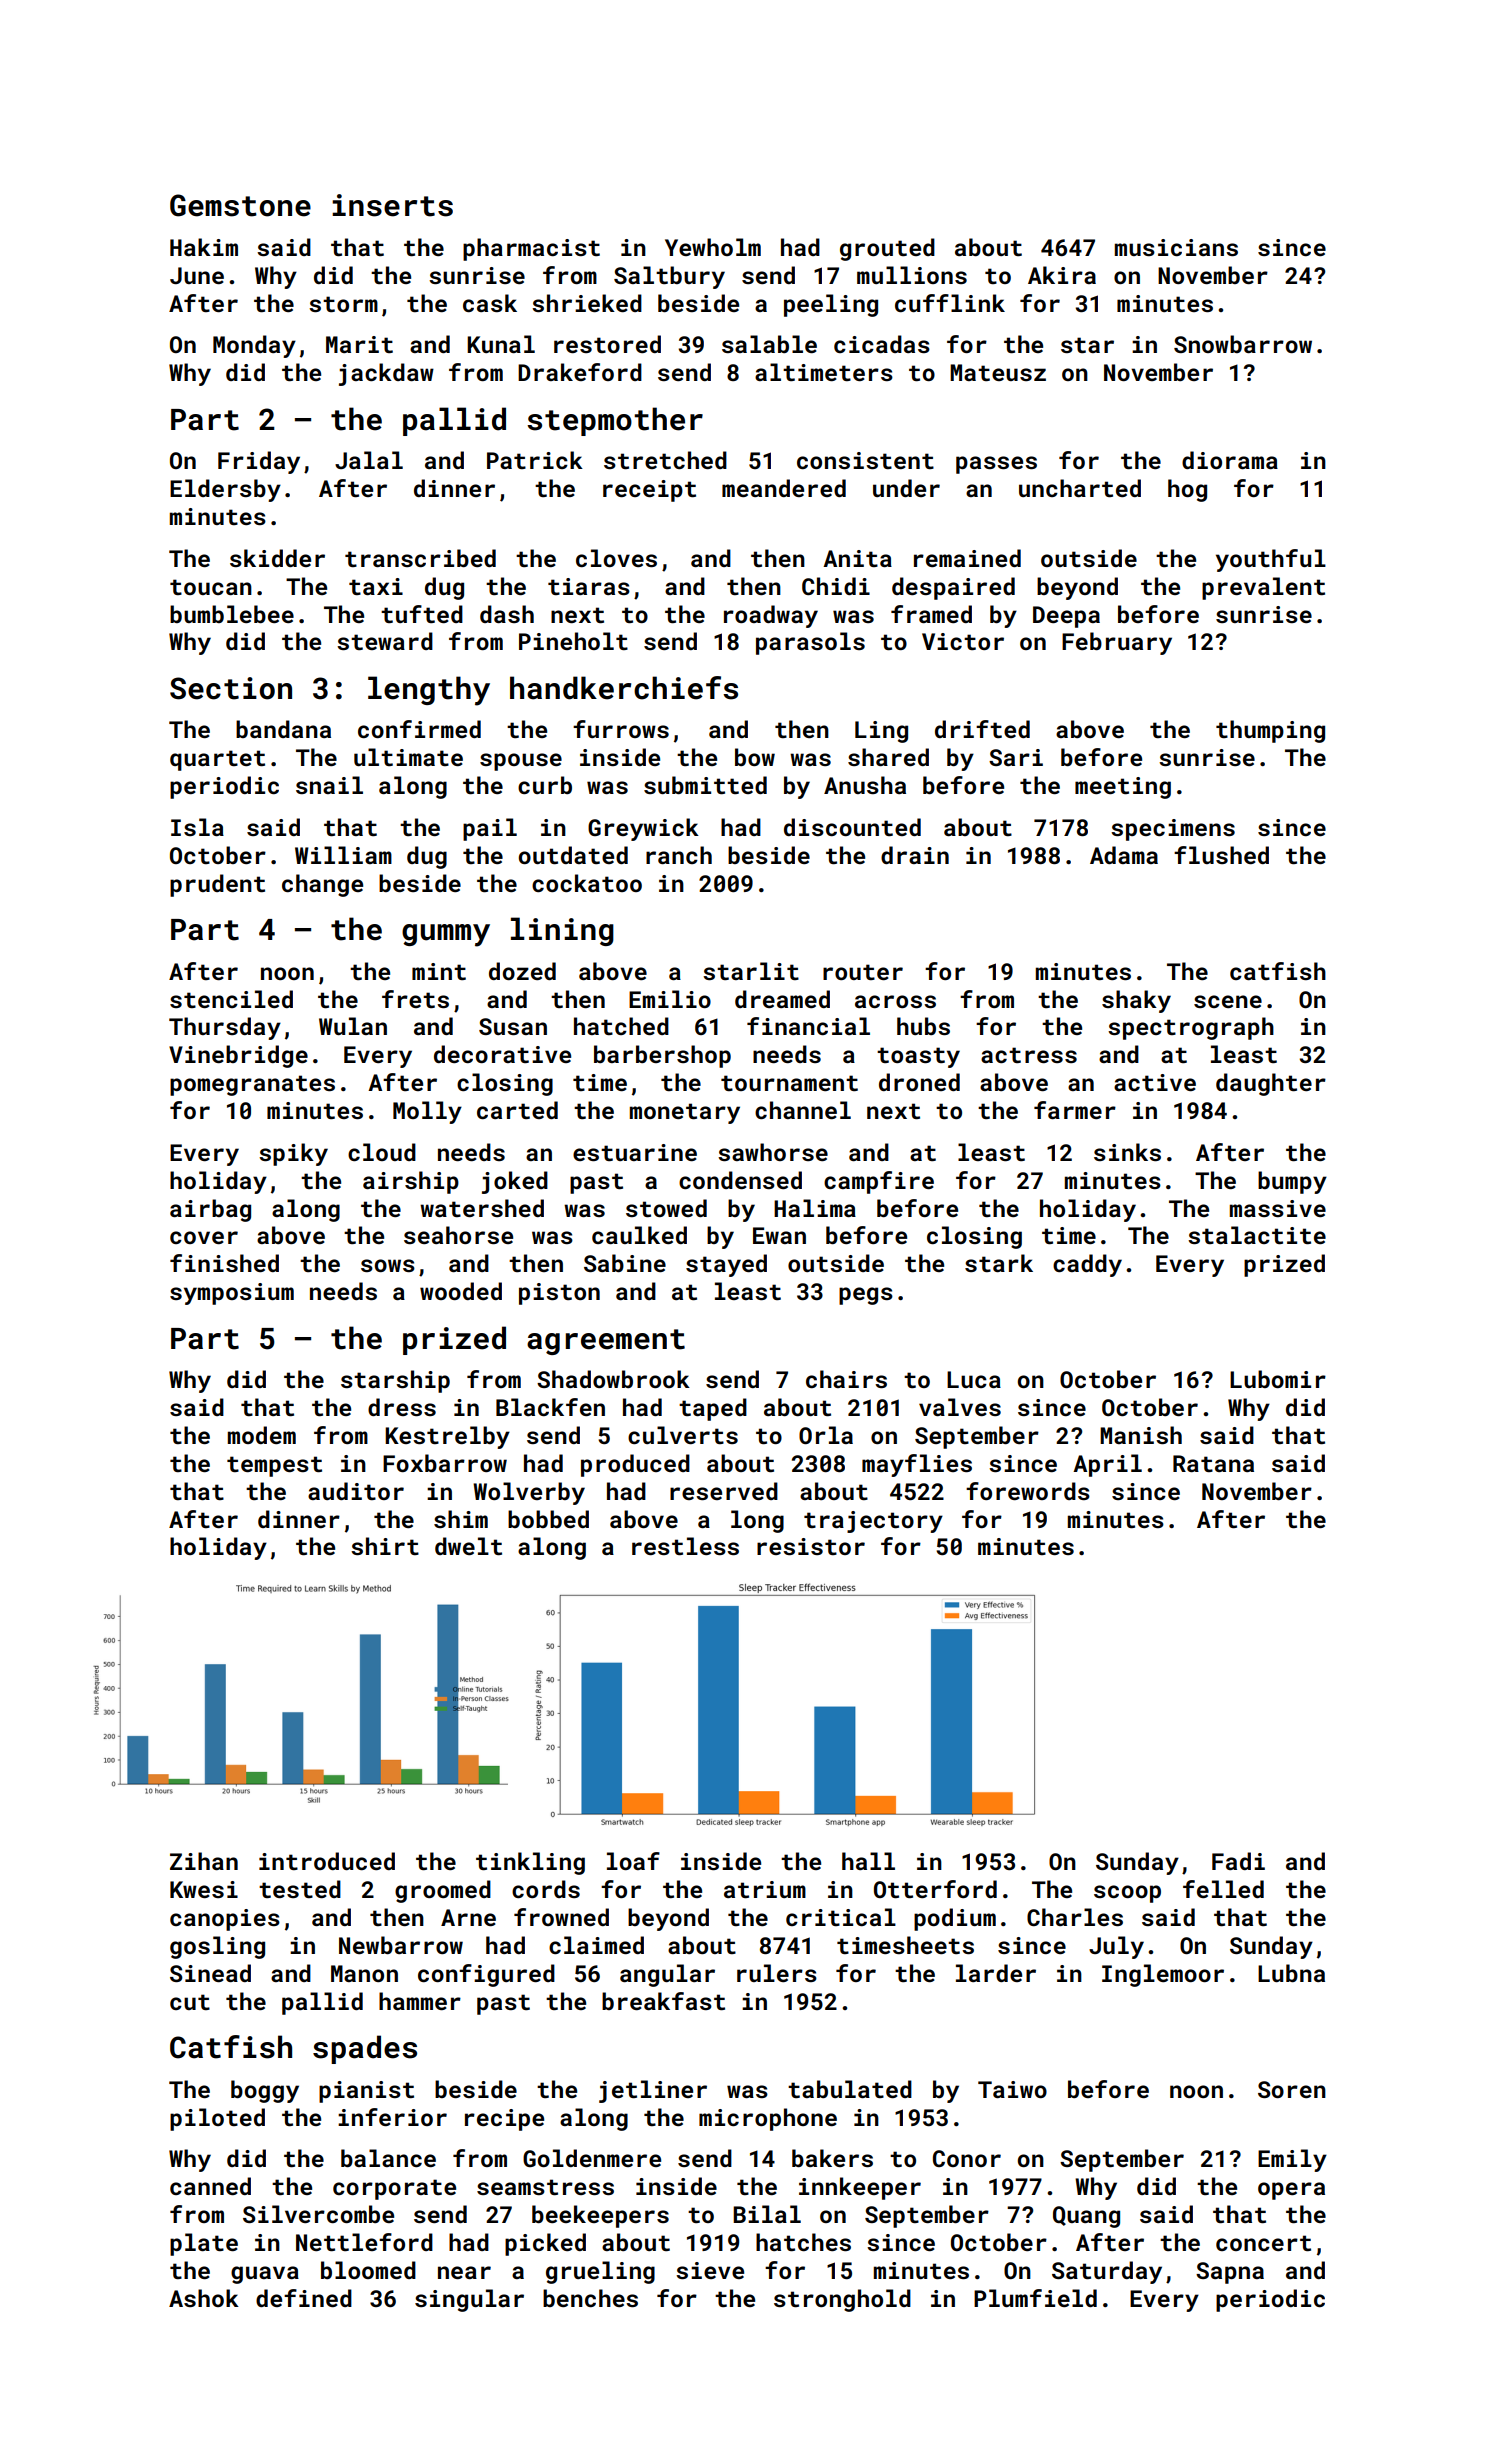 This document has width=1496, height=2464. Describe the element at coordinates (252, 1085) in the document. I see `pomegranates` at that location.
